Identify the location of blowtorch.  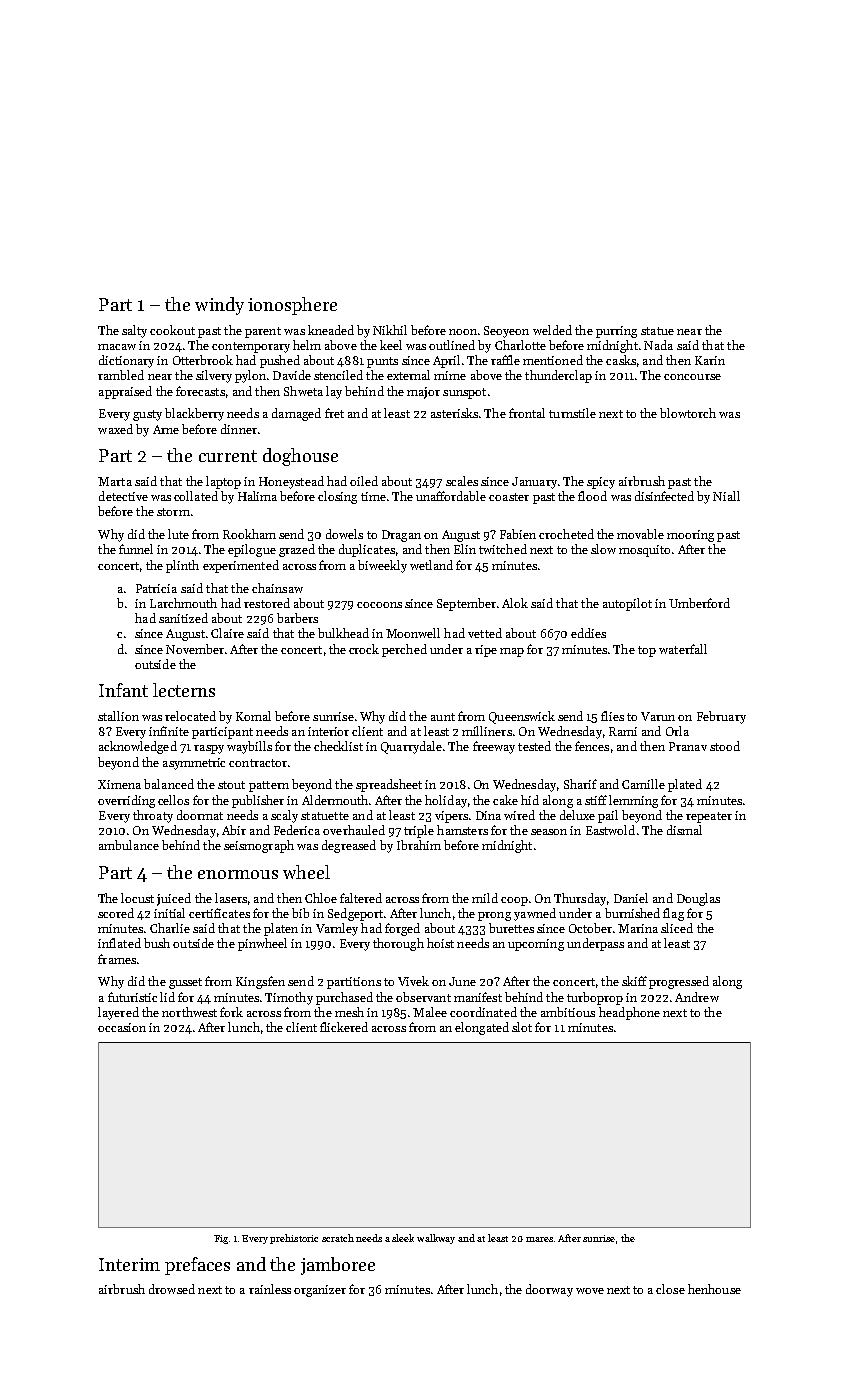
(688, 413).
